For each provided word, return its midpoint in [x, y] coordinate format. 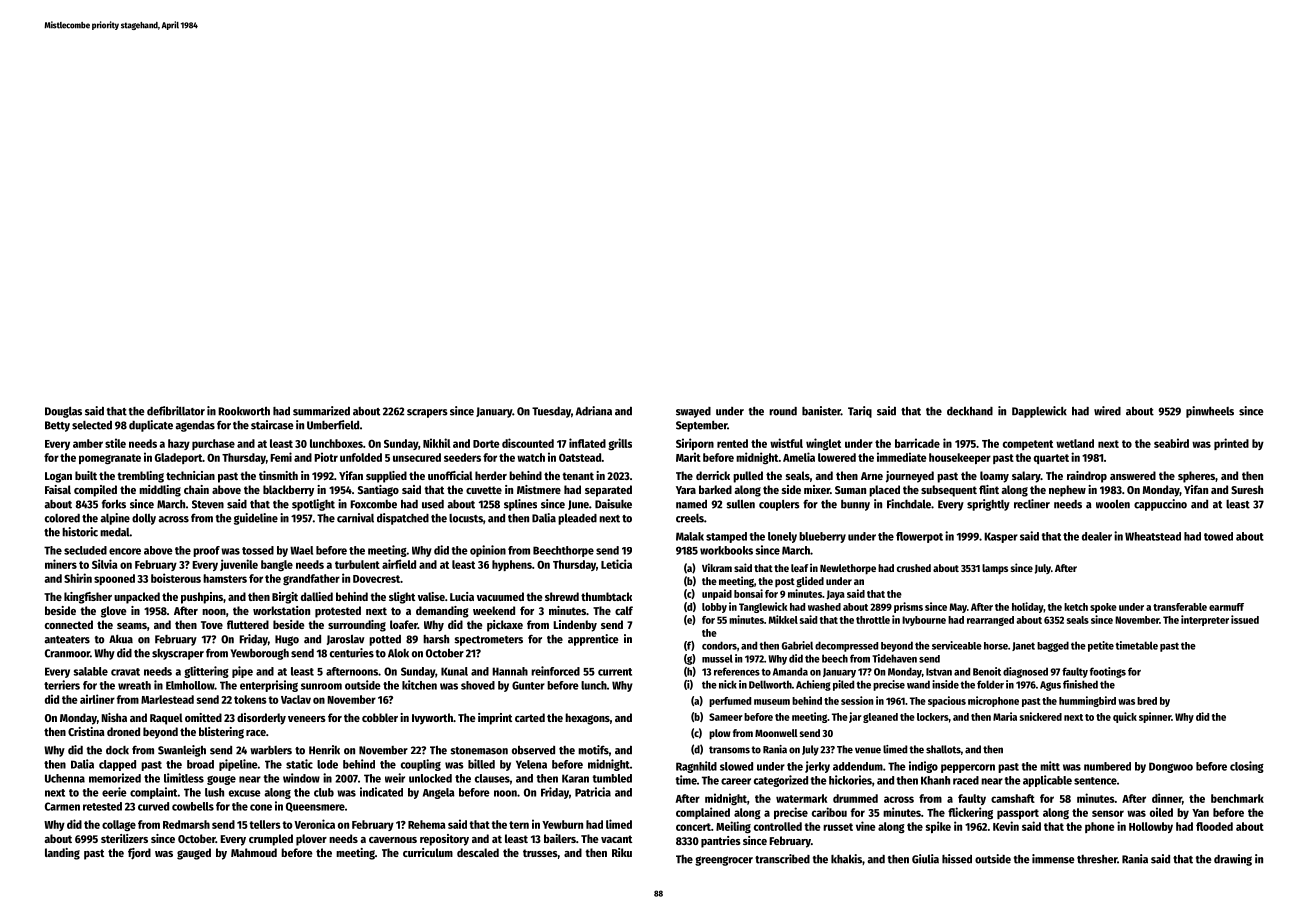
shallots [943, 749]
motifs [593, 750]
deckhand [970, 411]
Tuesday [551, 412]
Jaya [835, 595]
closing [1247, 767]
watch [531, 457]
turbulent [357, 564]
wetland [1075, 443]
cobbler [380, 717]
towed [1218, 536]
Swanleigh [182, 751]
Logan [58, 477]
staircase [272, 425]
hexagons [587, 719]
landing [62, 854]
